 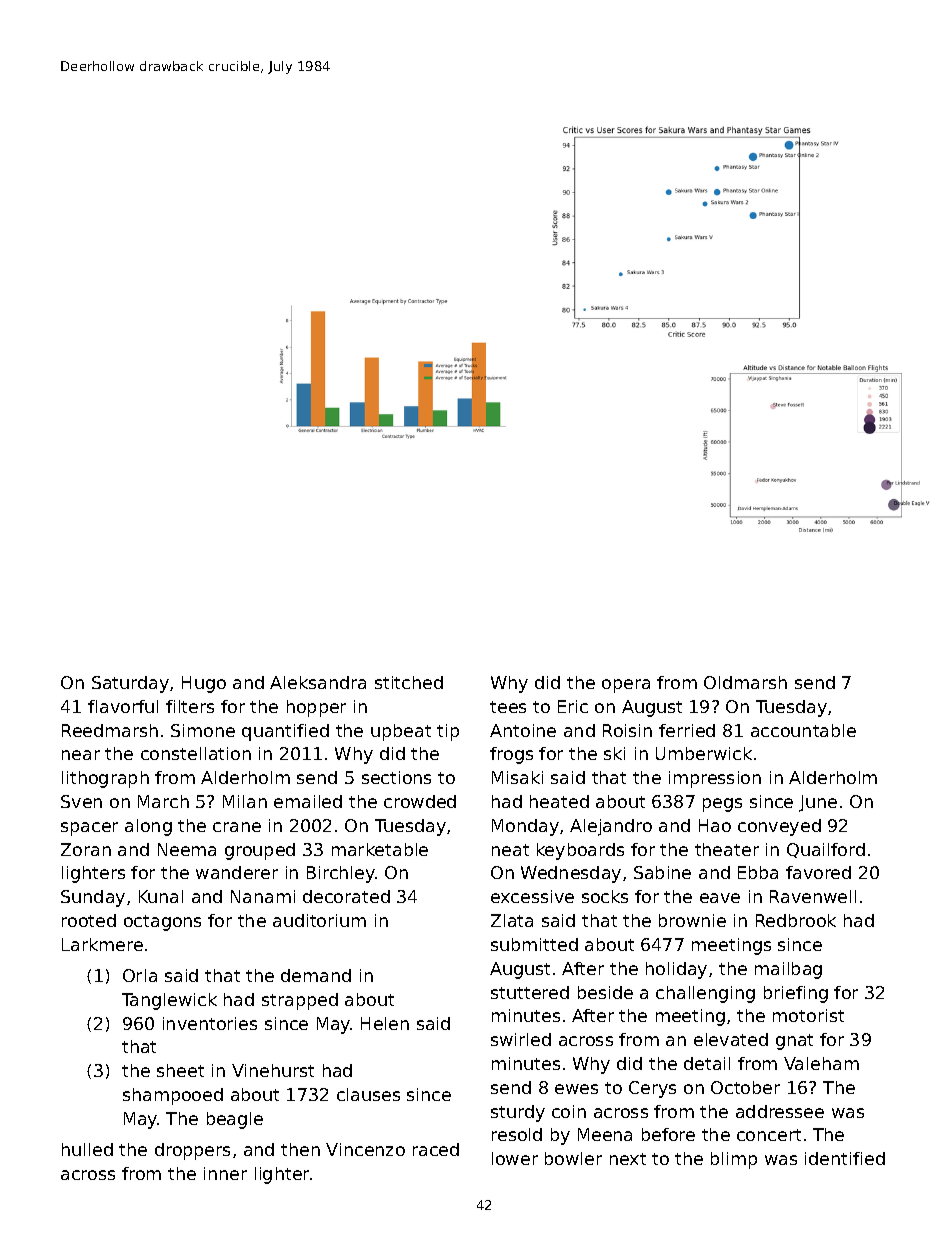 I want to click on inner, so click(x=225, y=1173).
